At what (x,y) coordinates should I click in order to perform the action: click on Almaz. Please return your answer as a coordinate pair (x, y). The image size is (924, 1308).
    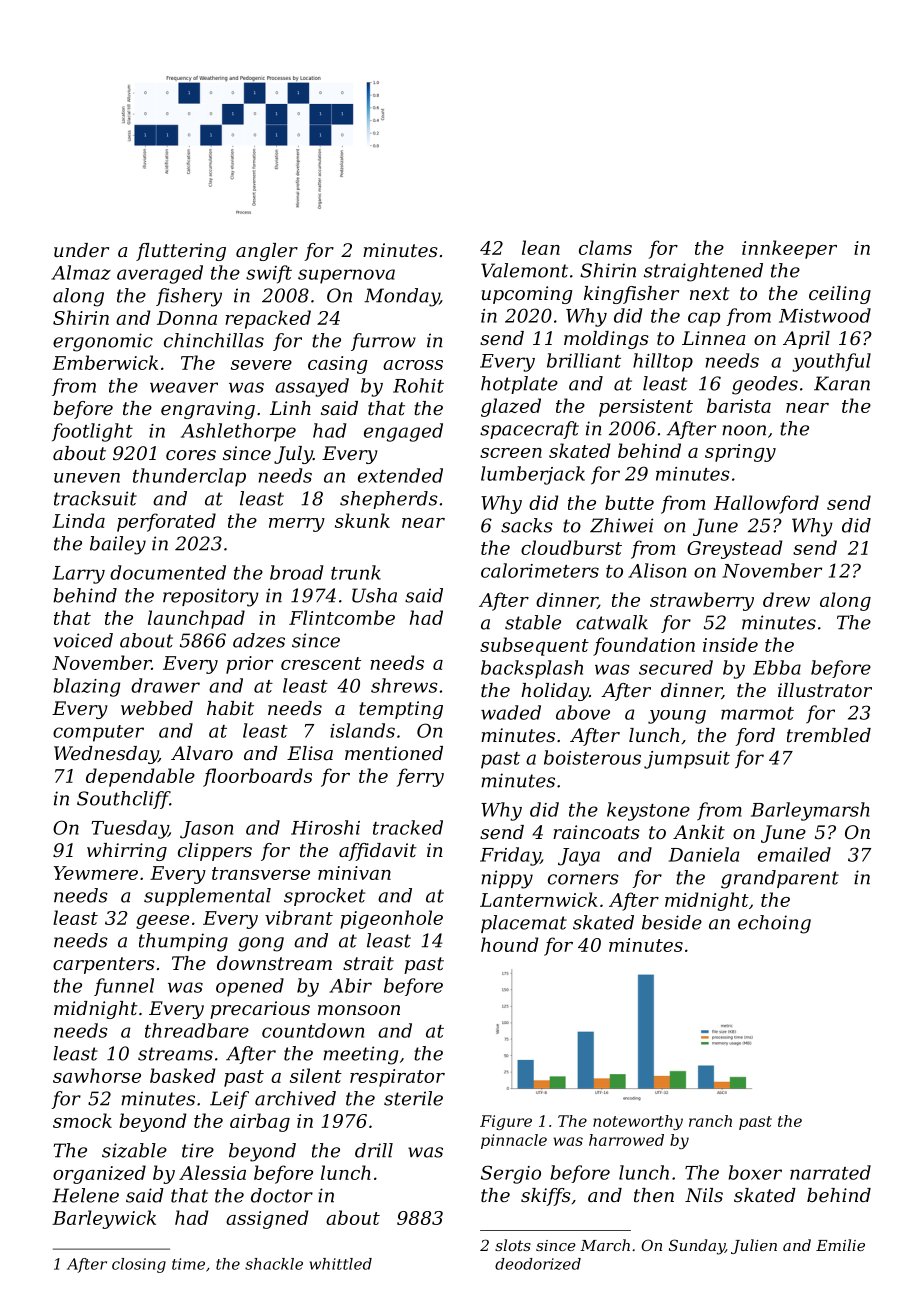
    Looking at the image, I should click on (81, 272).
